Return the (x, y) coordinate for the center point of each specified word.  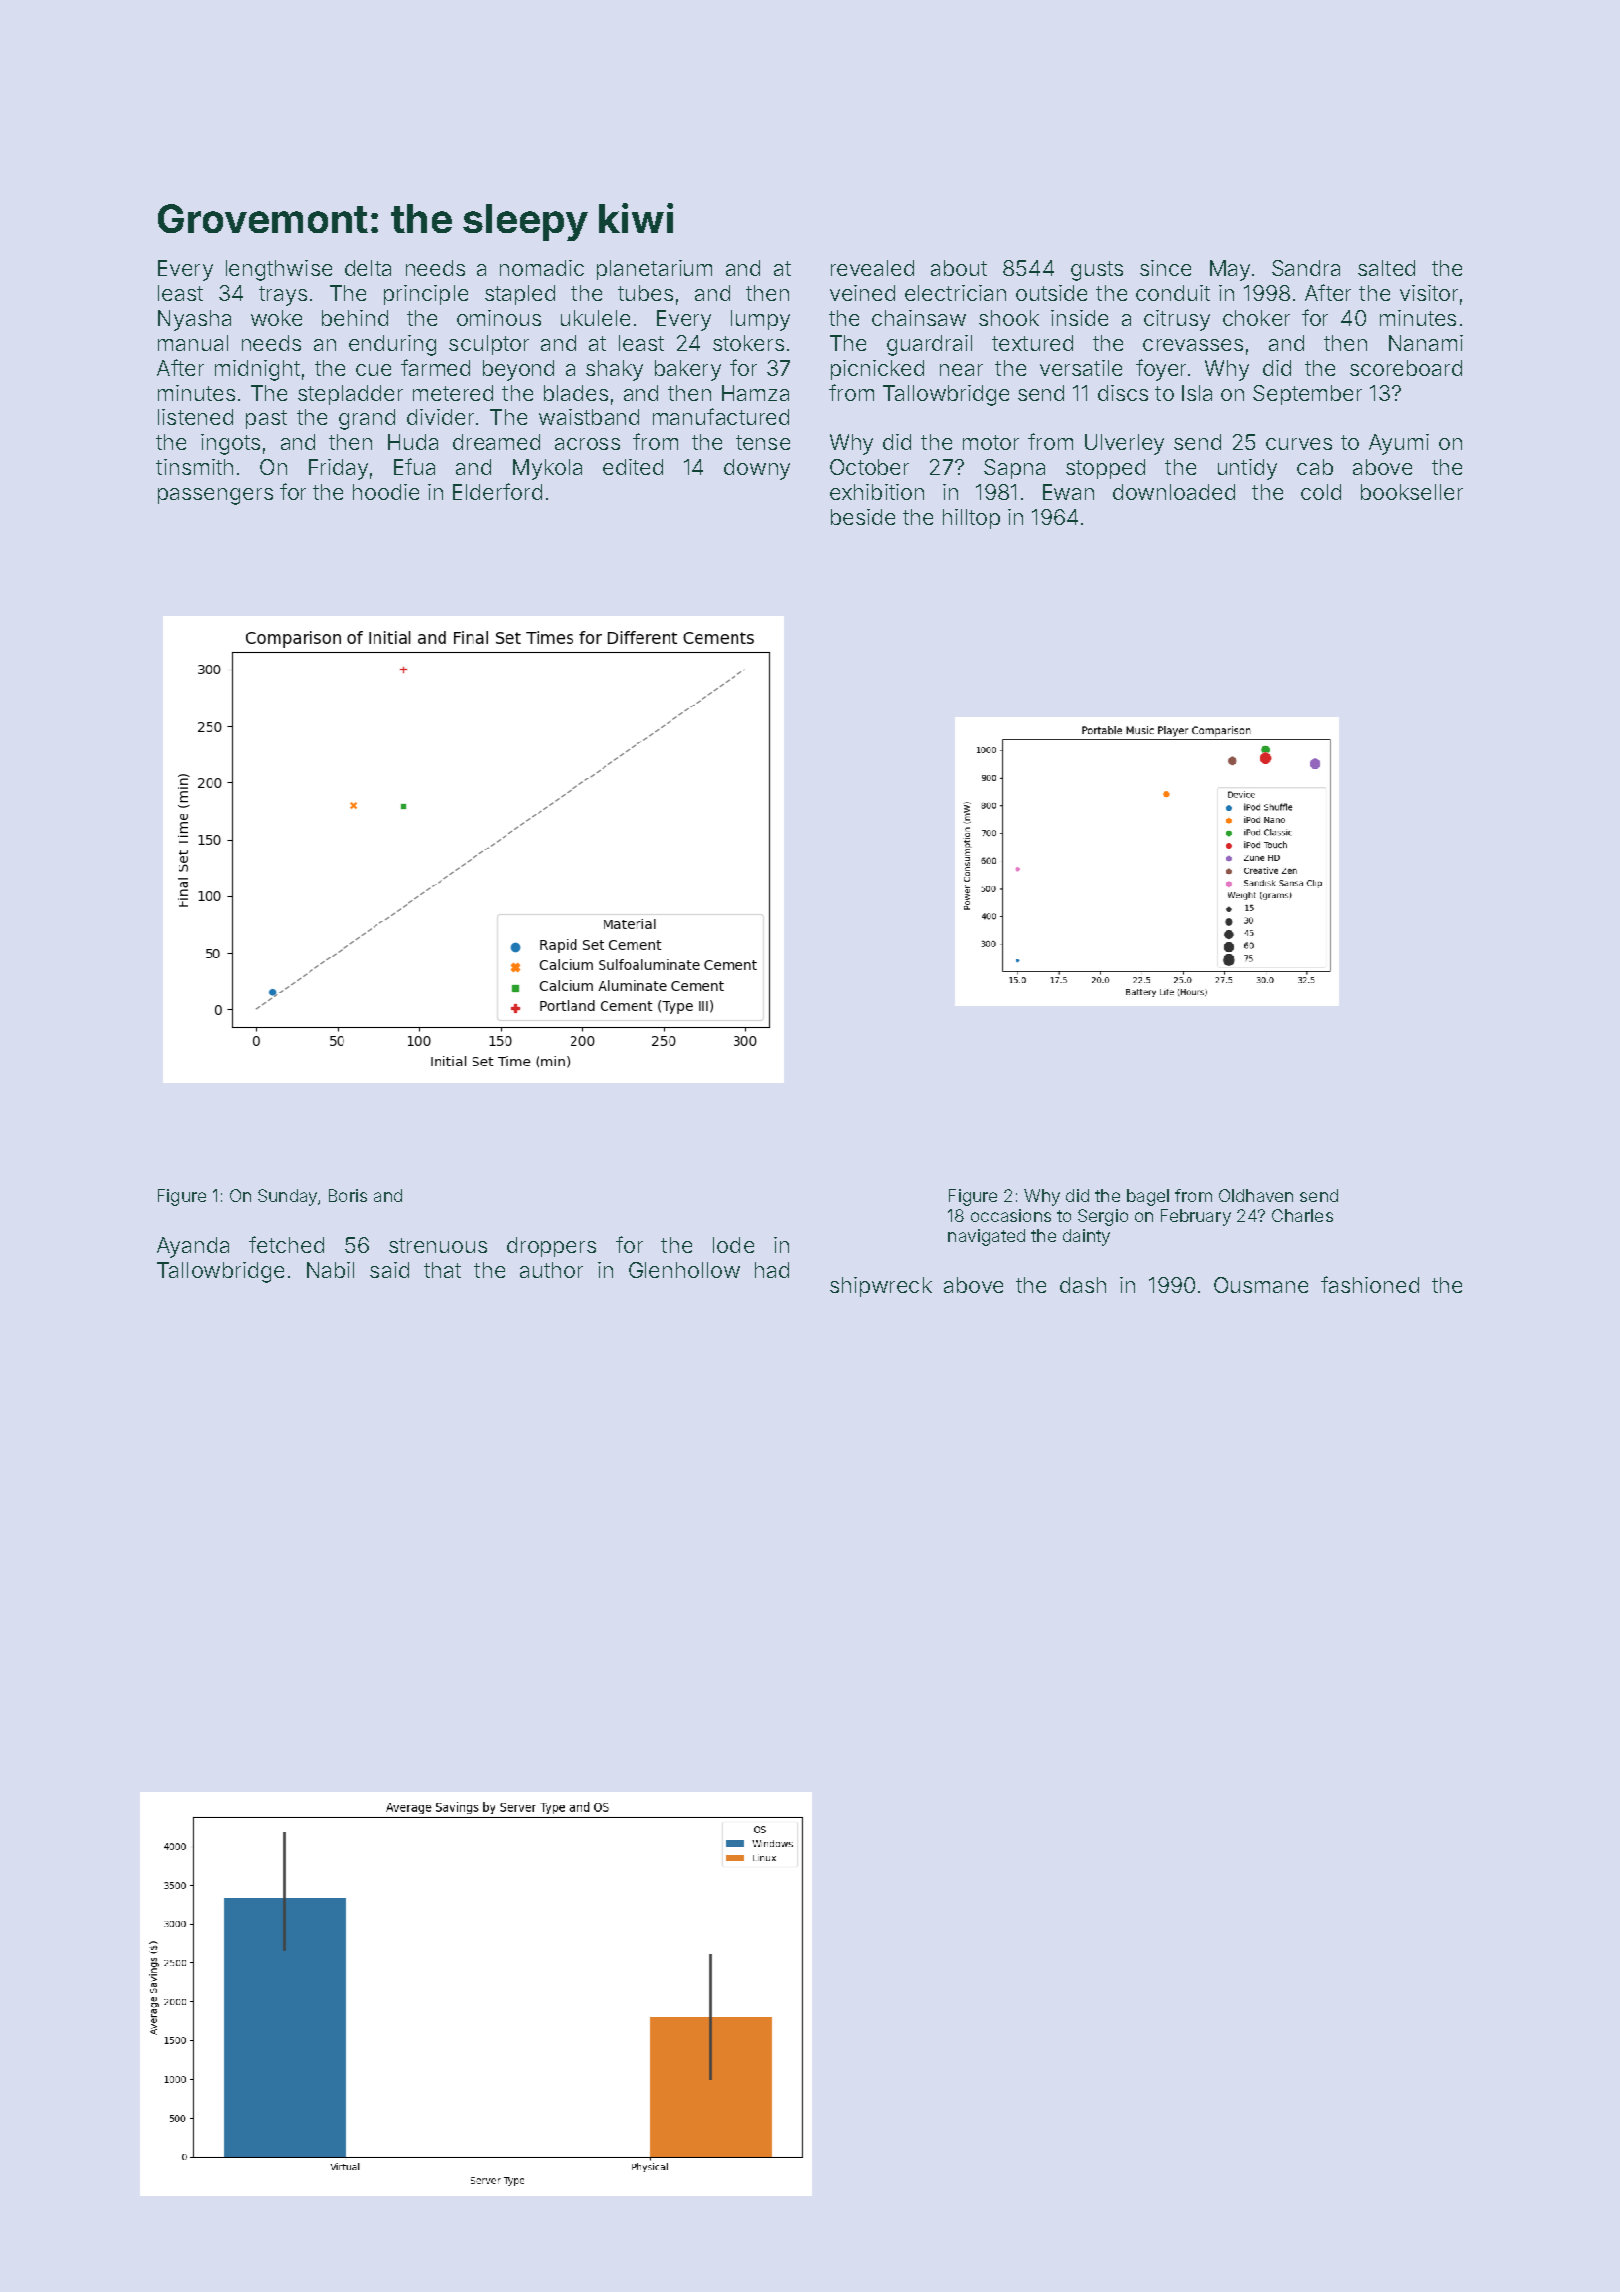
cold (1321, 492)
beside (863, 517)
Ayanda (193, 1247)
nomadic (542, 268)
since (1165, 268)
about (959, 268)
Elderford (497, 491)
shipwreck (881, 1287)
